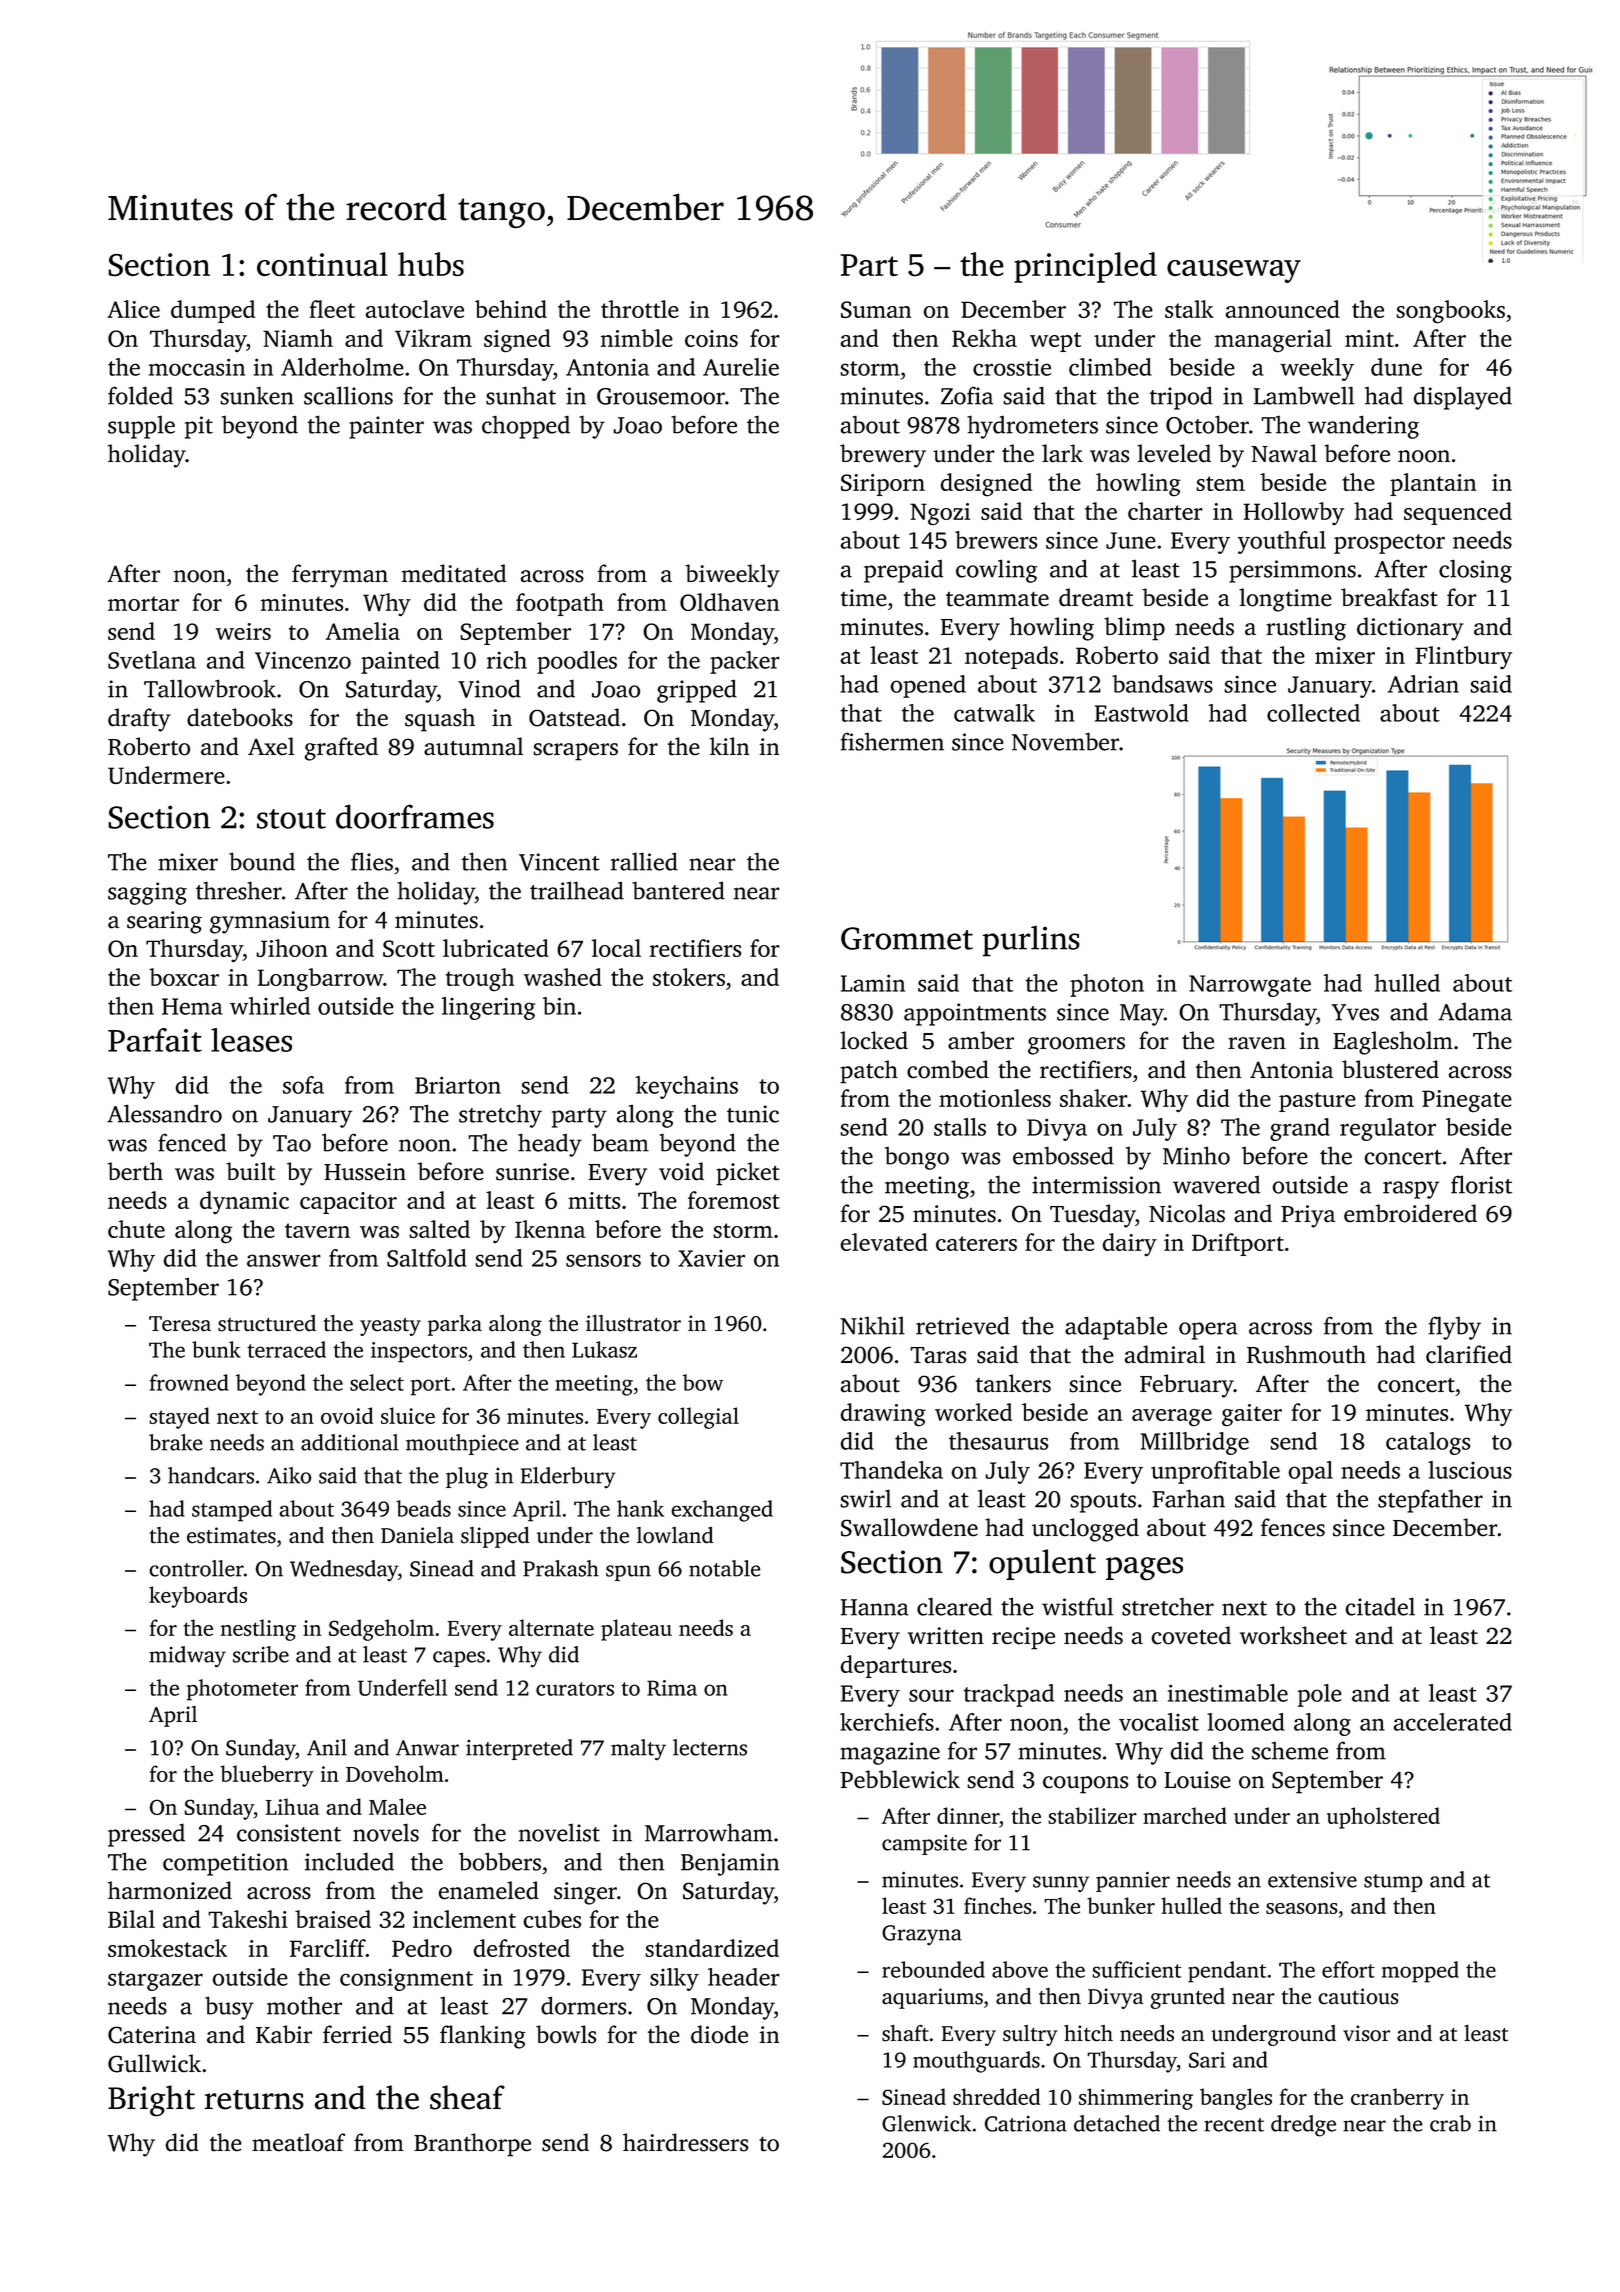  What do you see at coordinates (431, 264) in the image?
I see `hubs` at bounding box center [431, 264].
